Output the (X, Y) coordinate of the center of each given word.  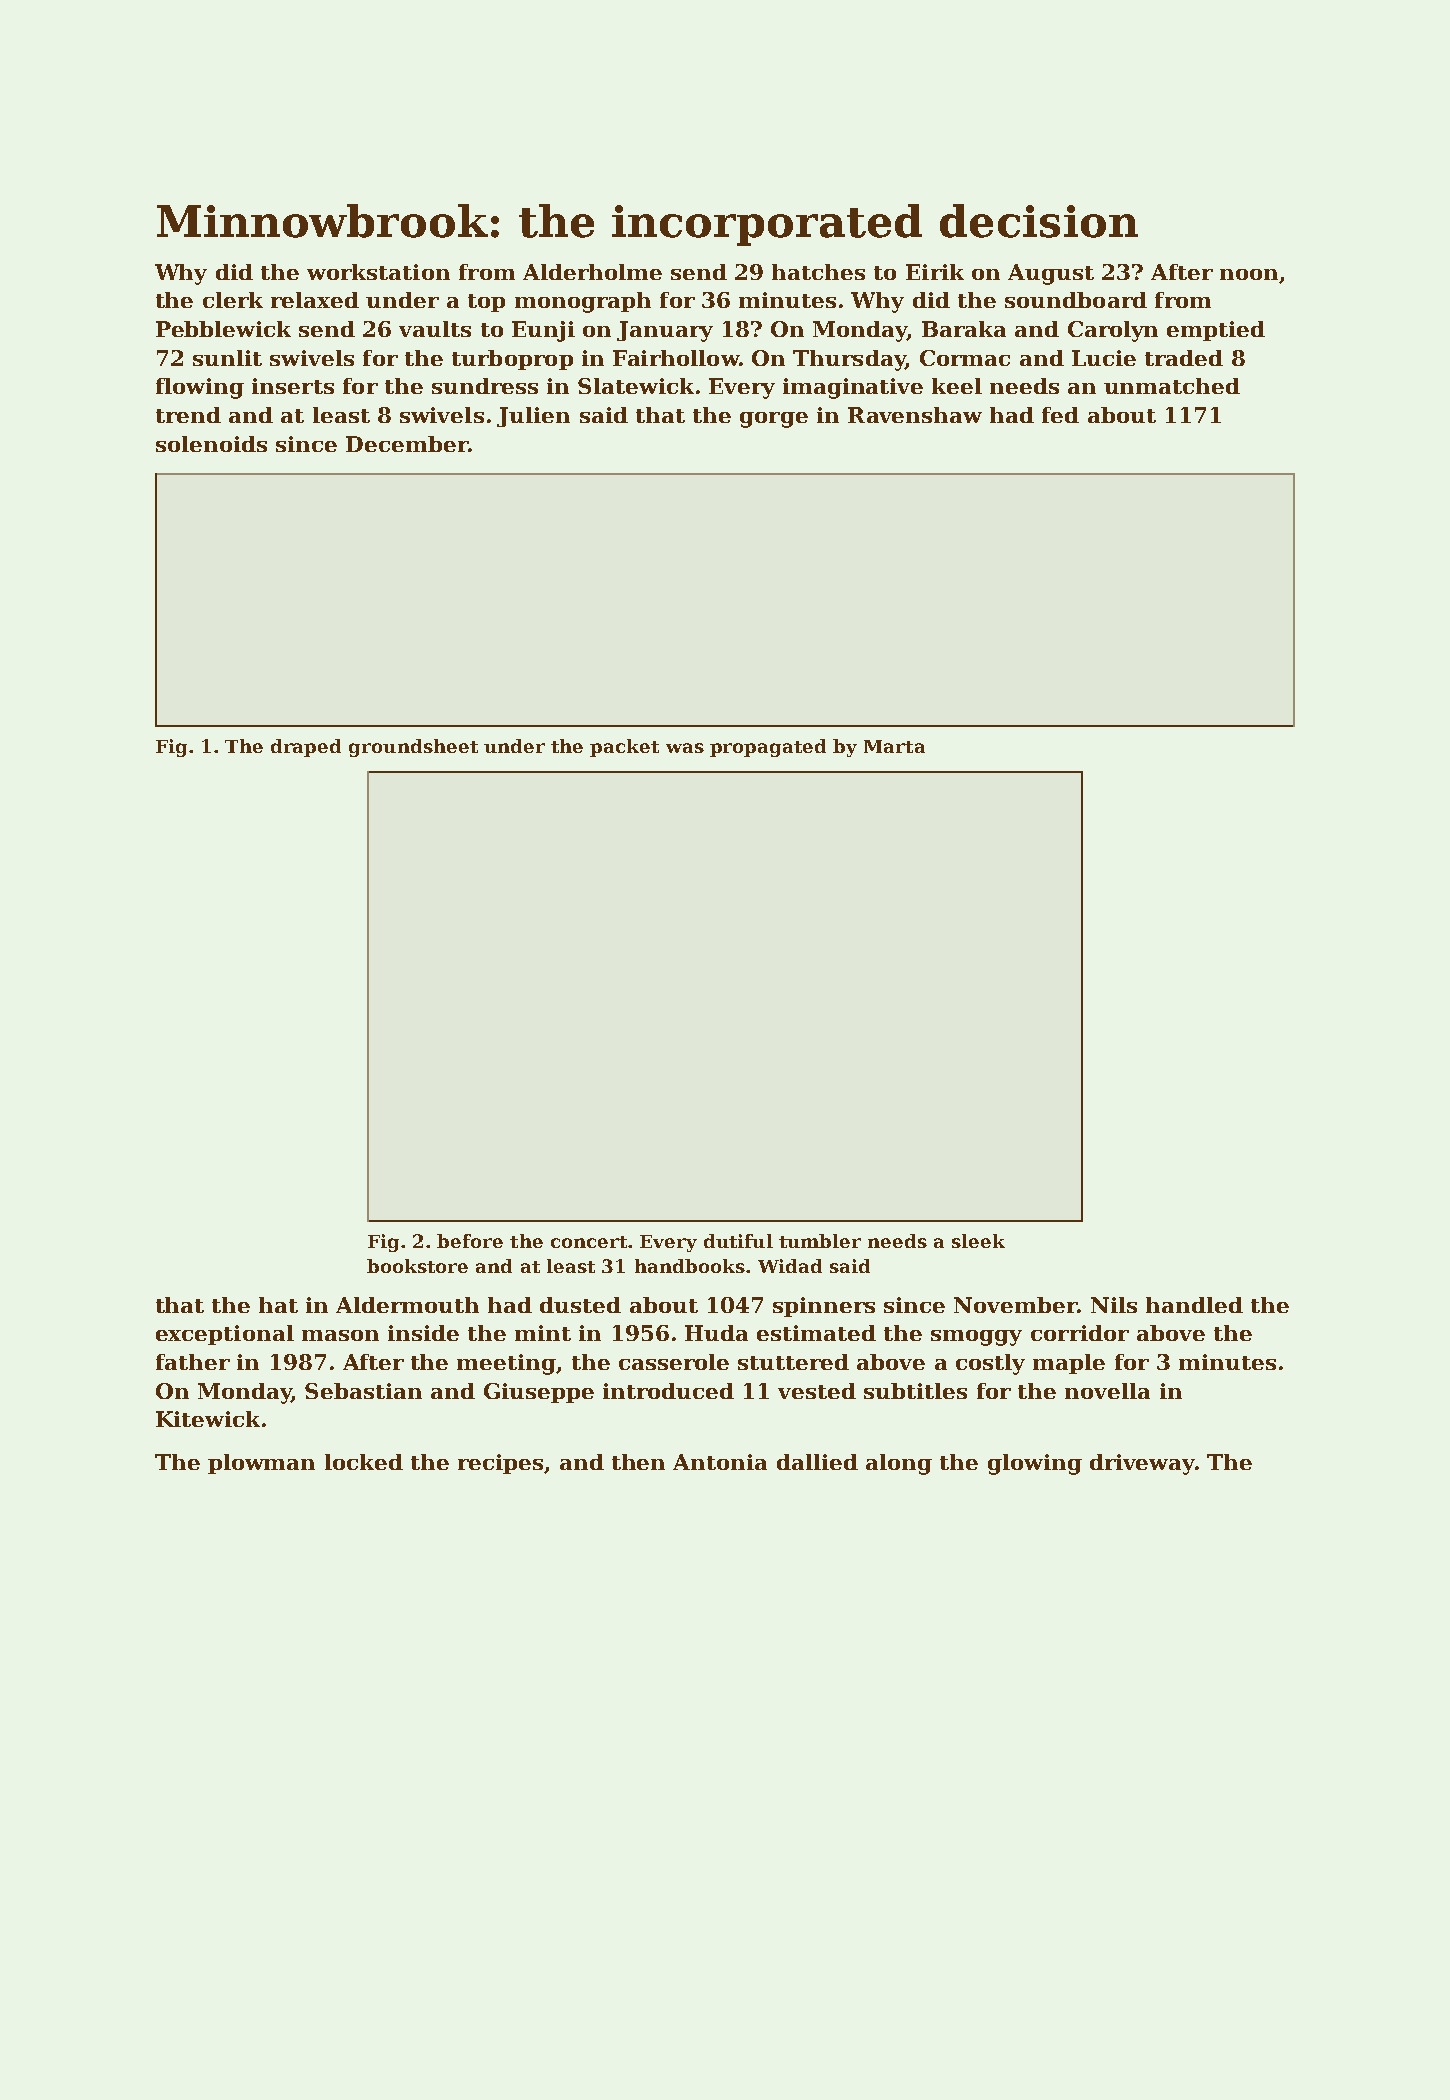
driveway (1142, 1464)
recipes (500, 1464)
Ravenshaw (915, 415)
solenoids (211, 444)
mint (543, 1333)
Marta (894, 746)
